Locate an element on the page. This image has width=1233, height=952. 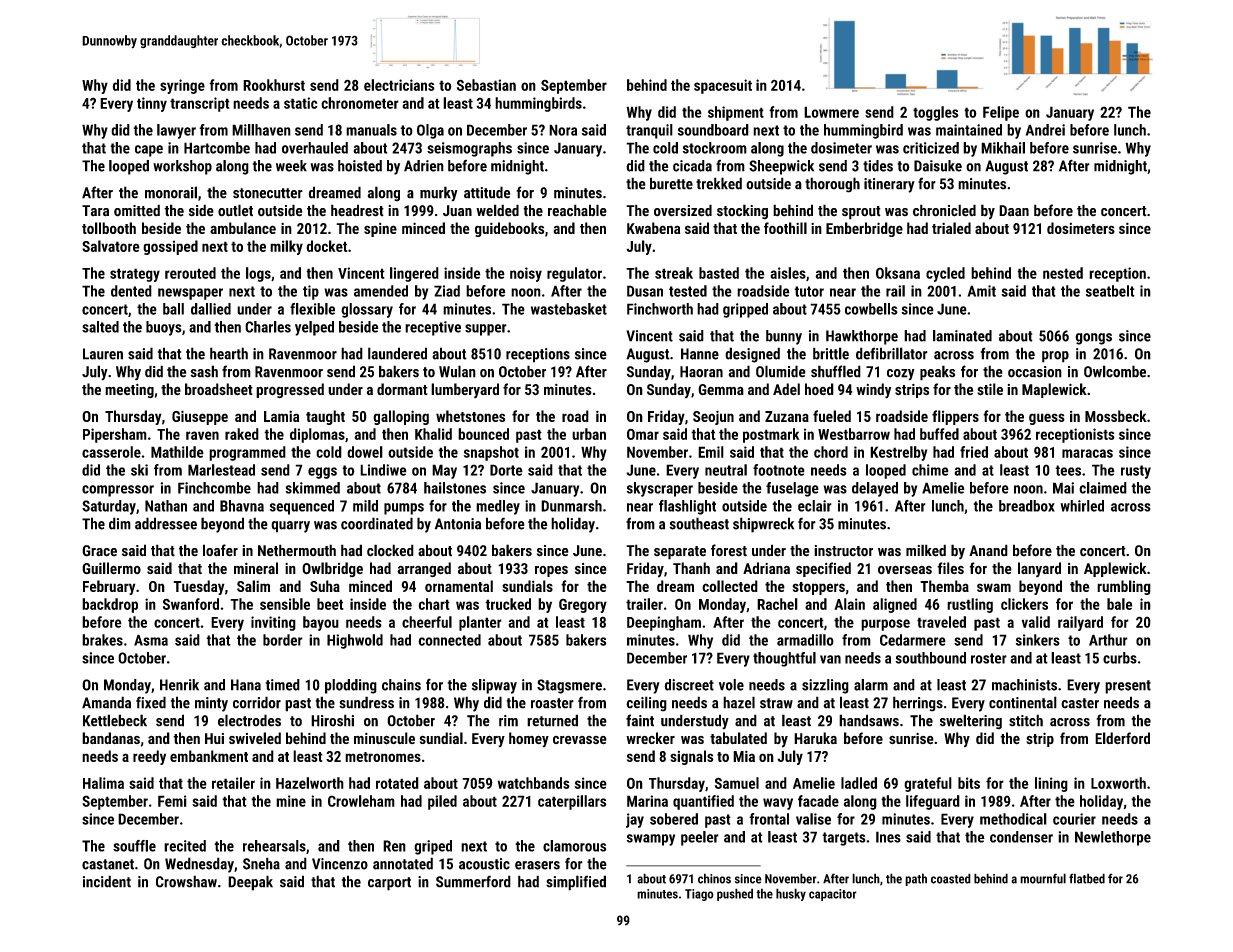
Andrei is located at coordinates (1045, 130).
